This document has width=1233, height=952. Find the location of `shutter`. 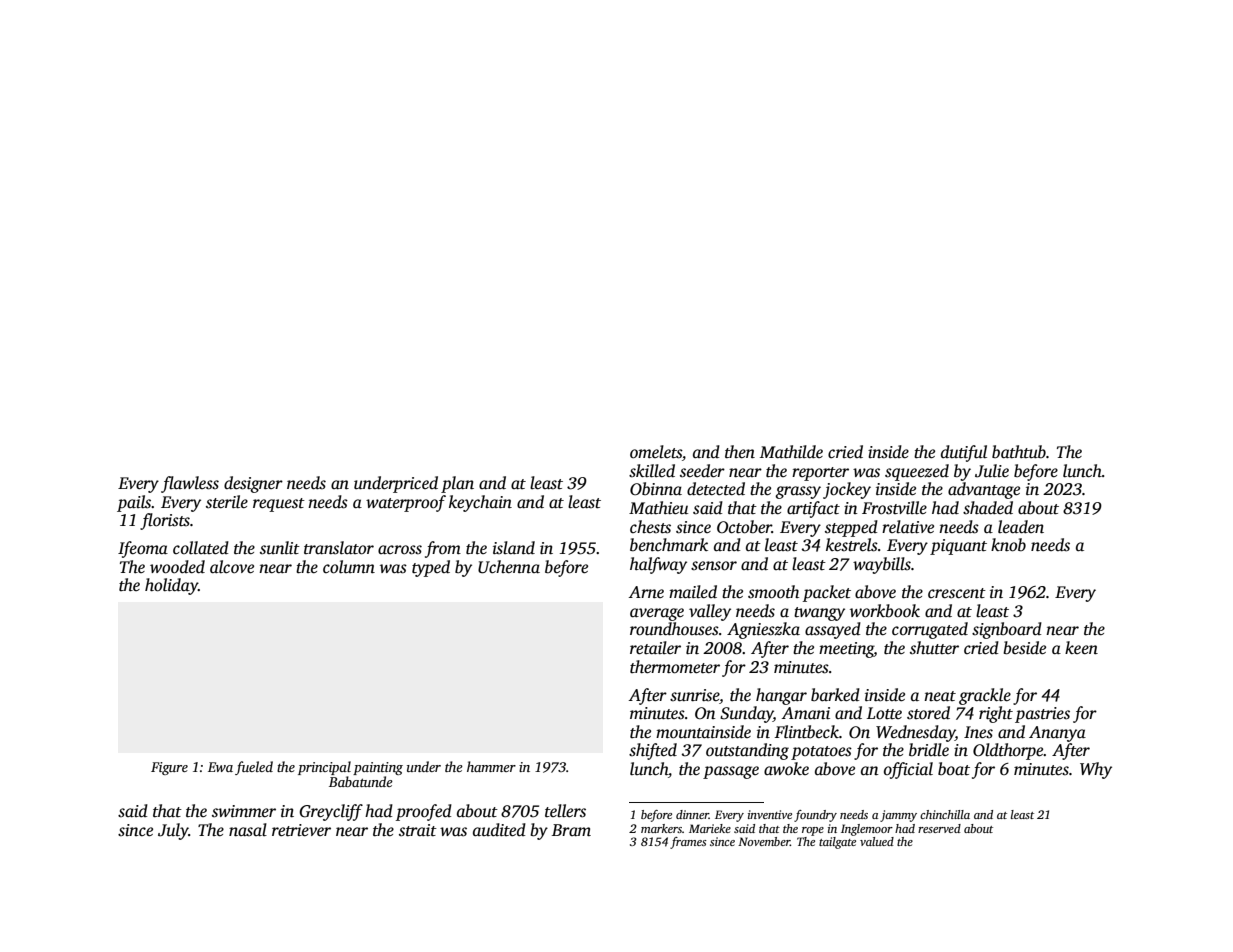

shutter is located at coordinates (934, 648).
